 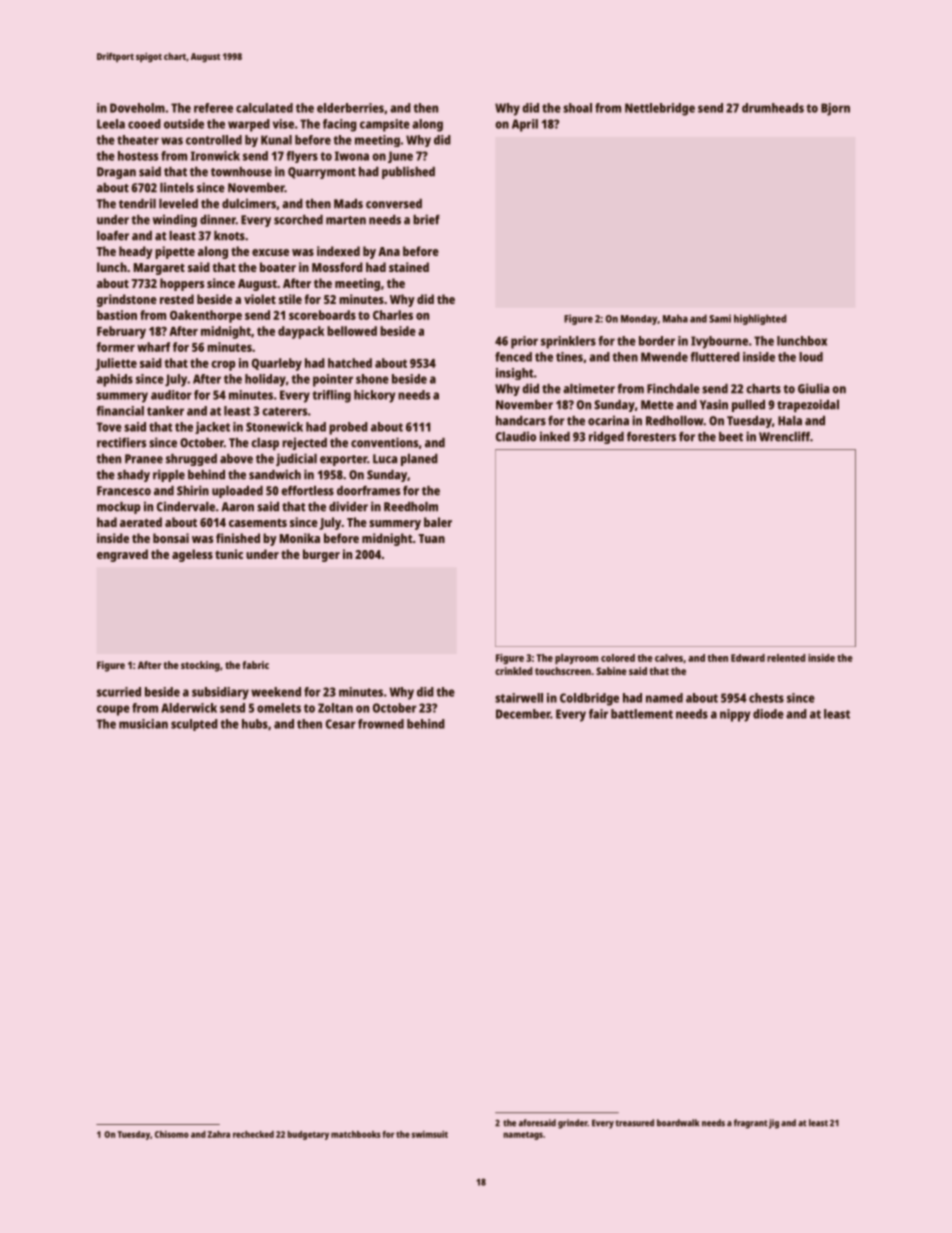 I want to click on relented, so click(x=786, y=658).
